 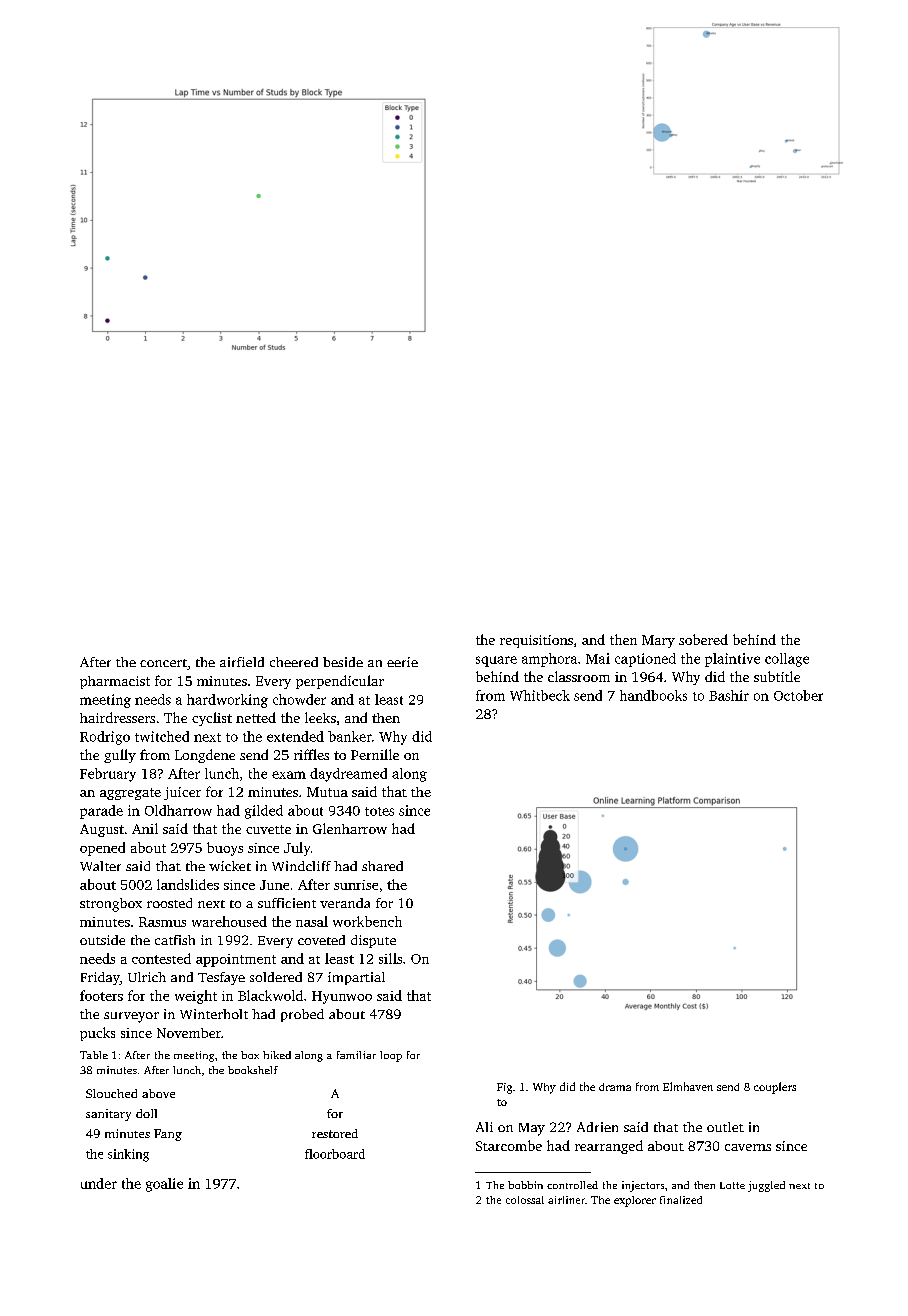 What do you see at coordinates (343, 662) in the screenshot?
I see `beside` at bounding box center [343, 662].
